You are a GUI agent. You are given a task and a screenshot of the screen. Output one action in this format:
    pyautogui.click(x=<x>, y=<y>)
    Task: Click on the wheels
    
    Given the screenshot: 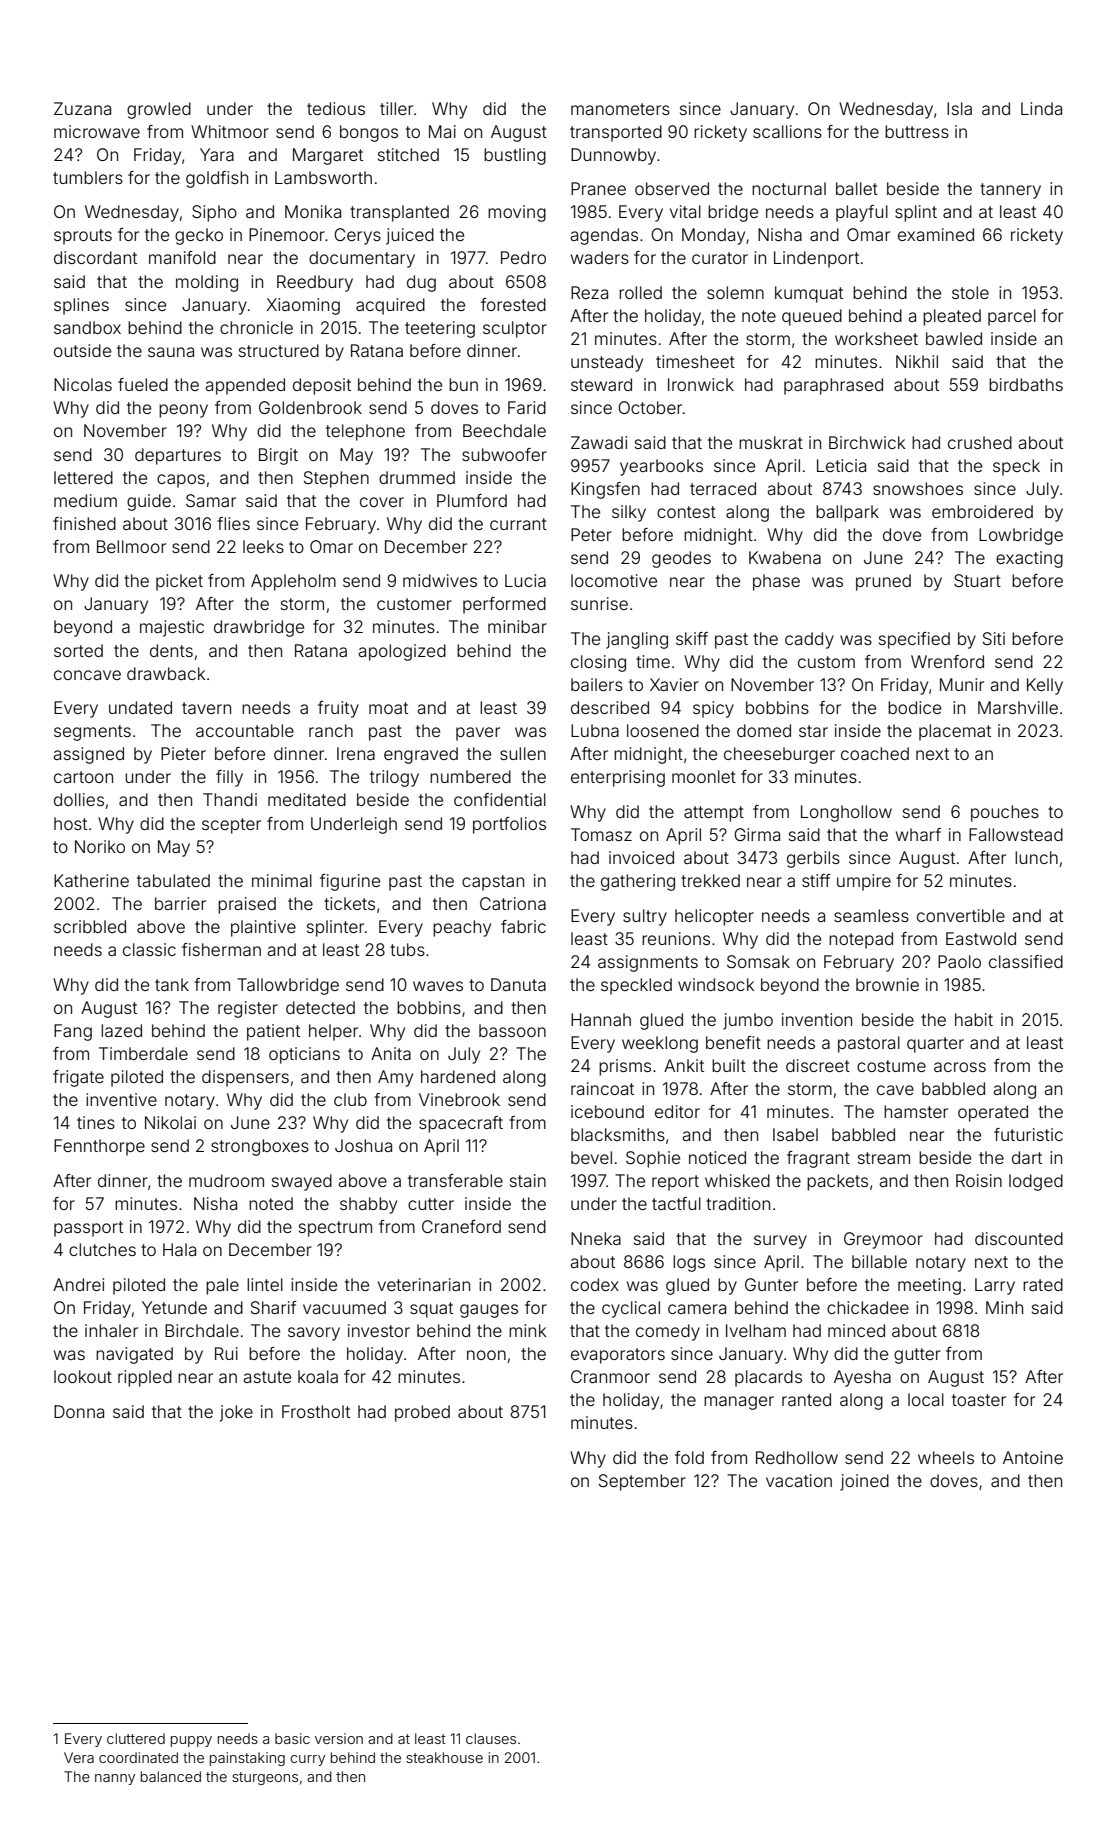 What is the action you would take?
    pyautogui.click(x=946, y=1457)
